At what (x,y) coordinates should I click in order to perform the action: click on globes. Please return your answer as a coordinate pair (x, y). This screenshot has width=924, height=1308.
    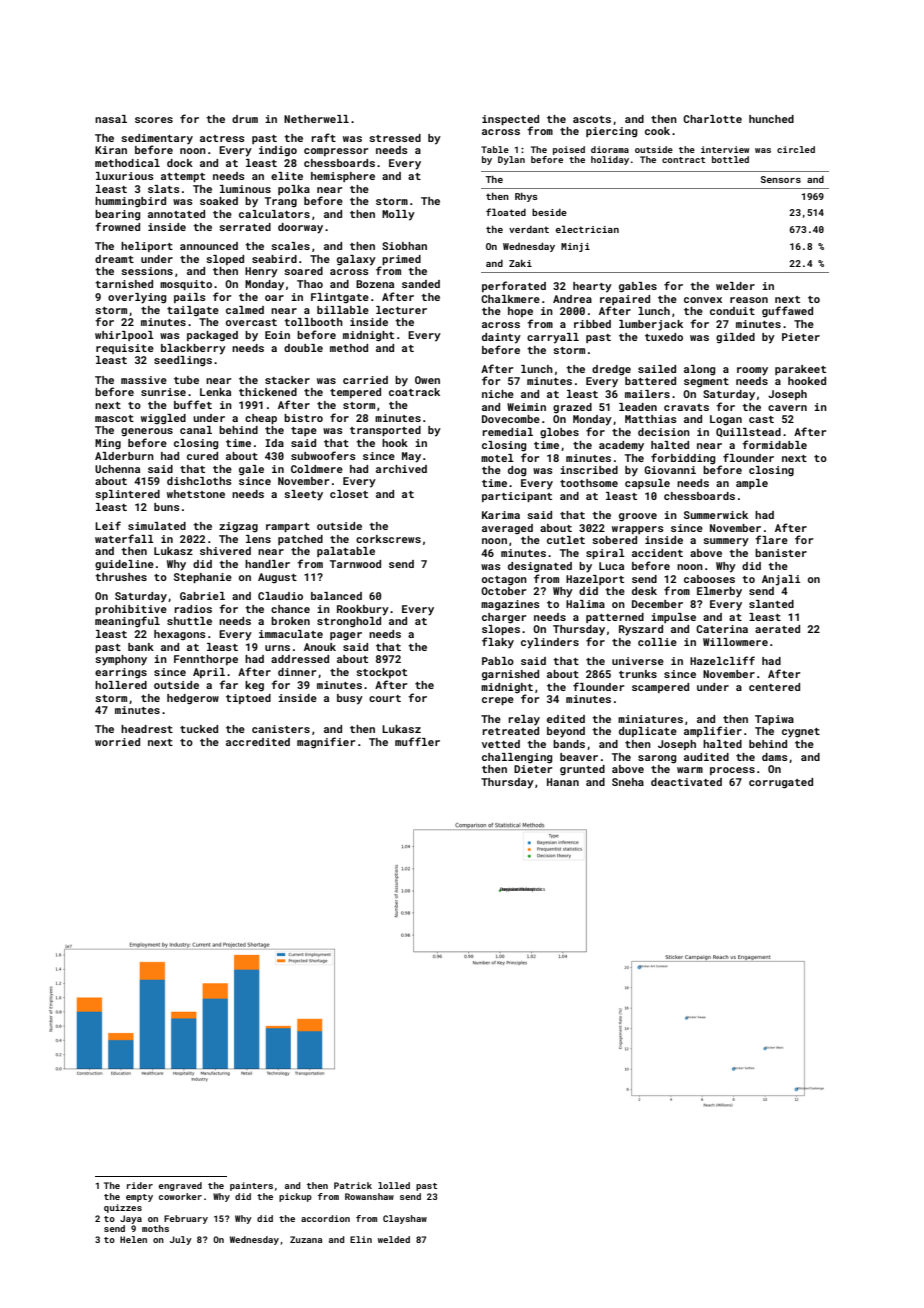
    Looking at the image, I should click on (559, 433).
